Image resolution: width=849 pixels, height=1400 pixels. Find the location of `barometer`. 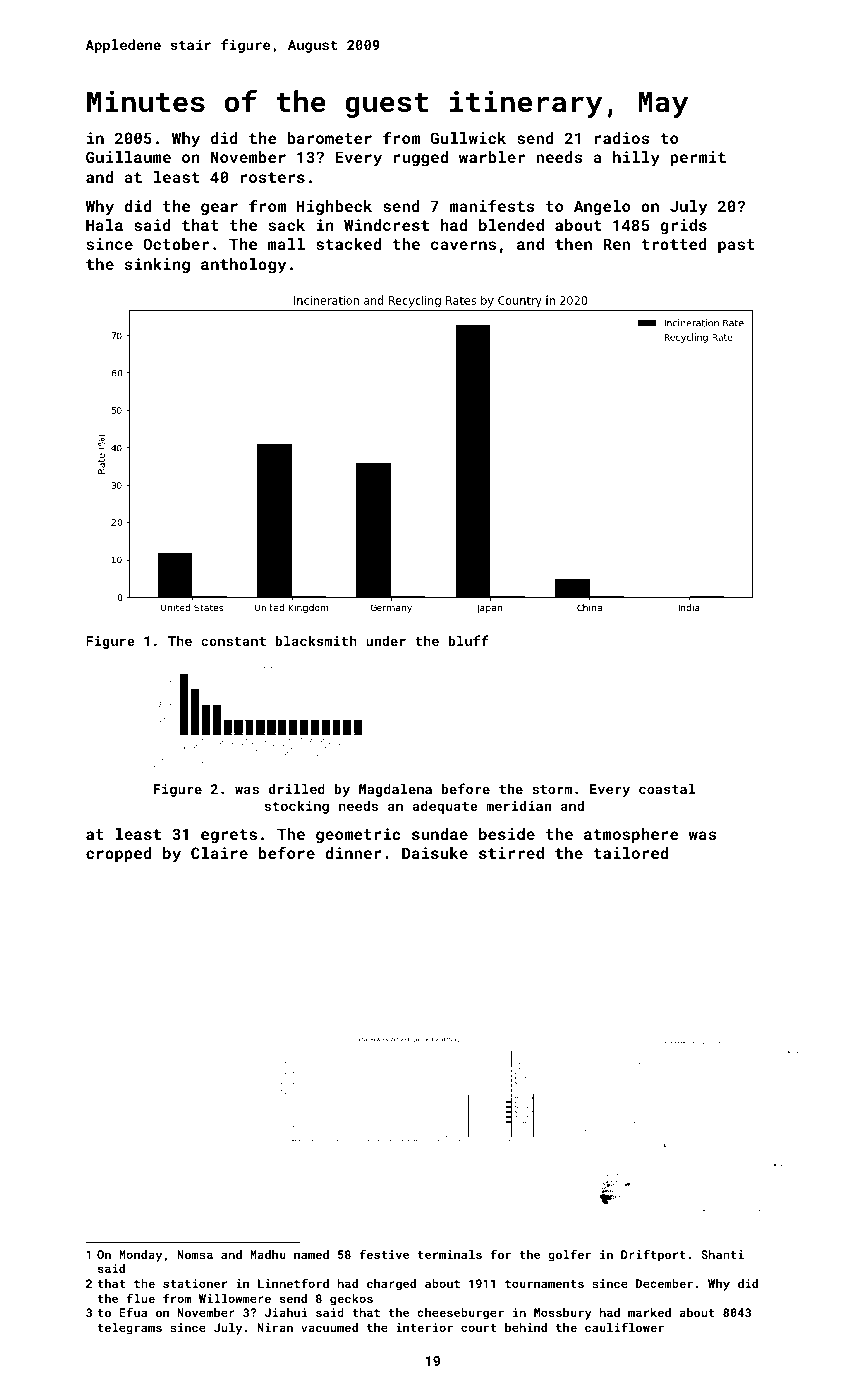

barometer is located at coordinates (329, 138).
